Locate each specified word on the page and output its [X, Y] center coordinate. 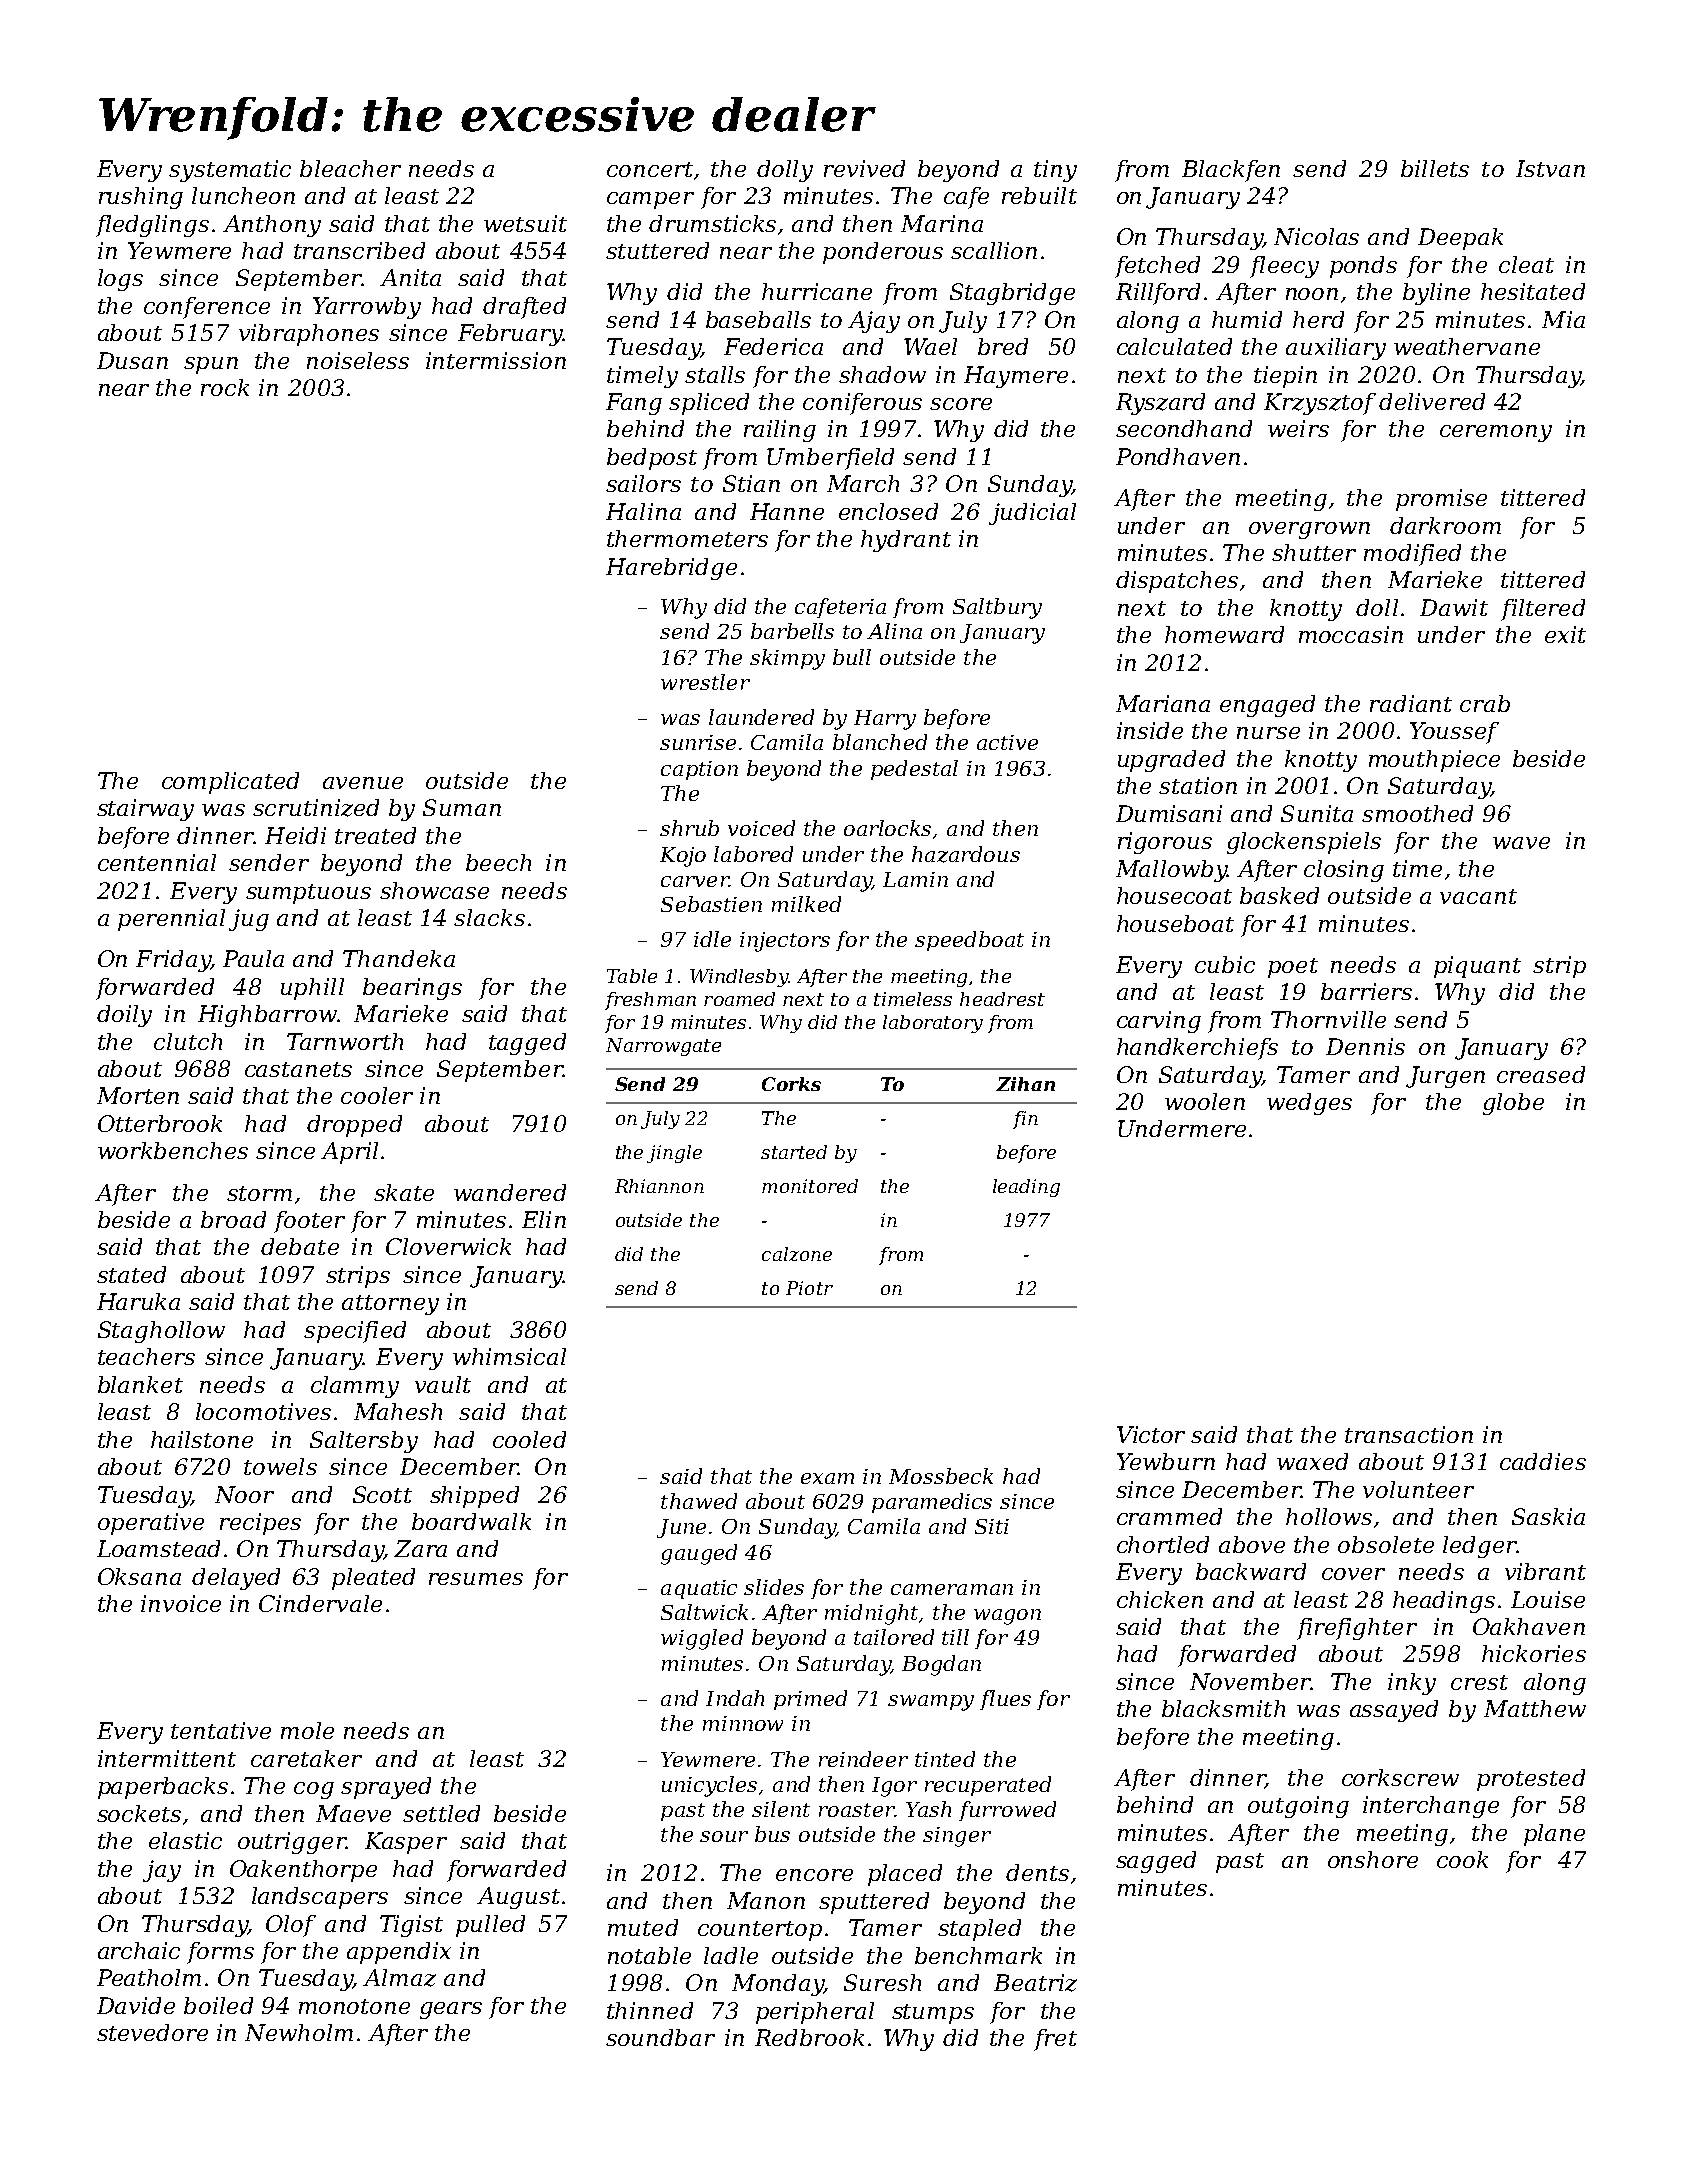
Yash [928, 1809]
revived [864, 168]
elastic [185, 1840]
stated [131, 1274]
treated [375, 835]
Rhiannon [659, 1186]
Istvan [1550, 168]
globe [1513, 1104]
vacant [1478, 896]
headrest [1002, 999]
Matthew [1535, 1708]
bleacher [350, 168]
